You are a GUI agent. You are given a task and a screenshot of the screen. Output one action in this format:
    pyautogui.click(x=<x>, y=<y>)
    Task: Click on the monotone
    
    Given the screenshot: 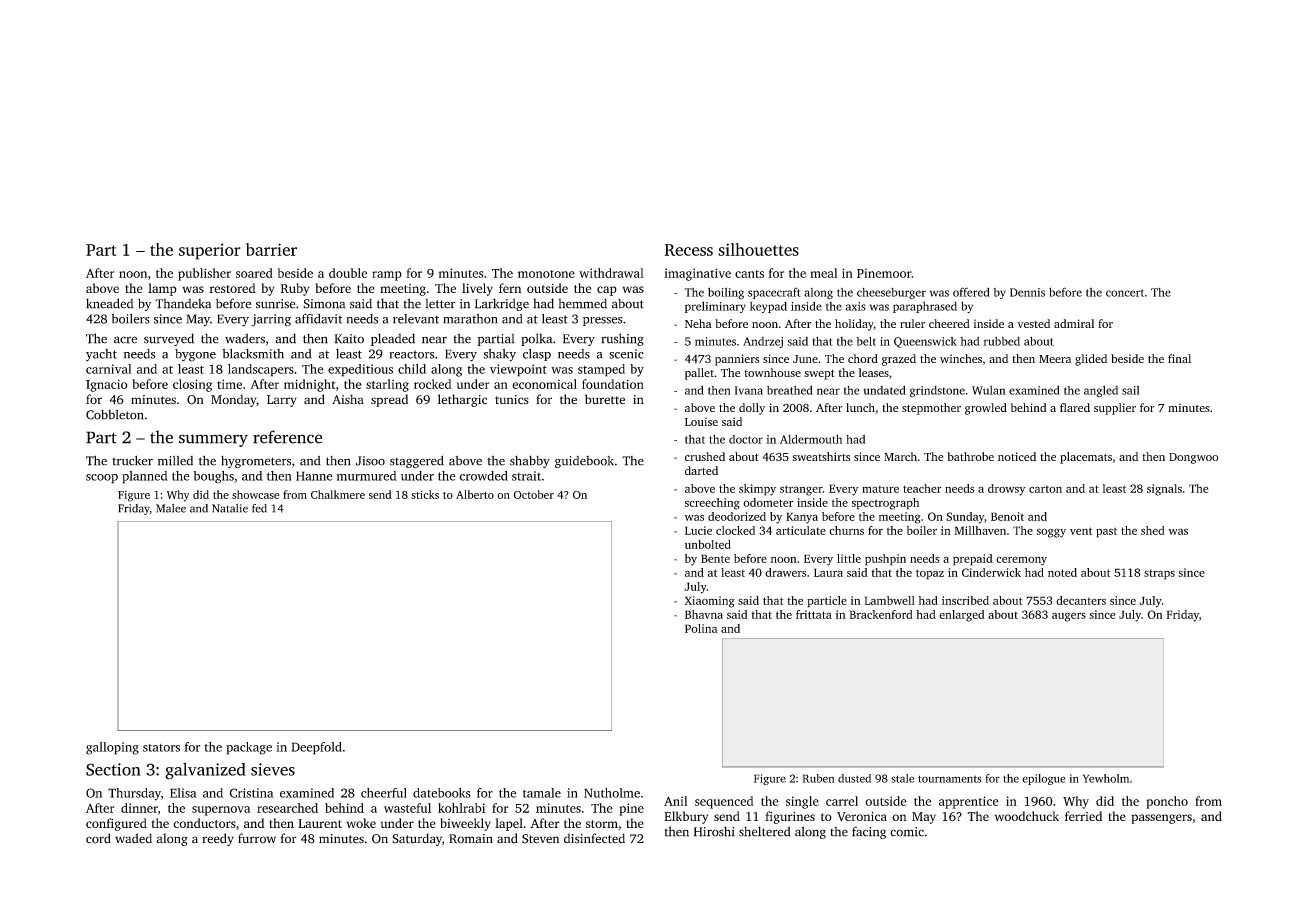 What is the action you would take?
    pyautogui.click(x=546, y=274)
